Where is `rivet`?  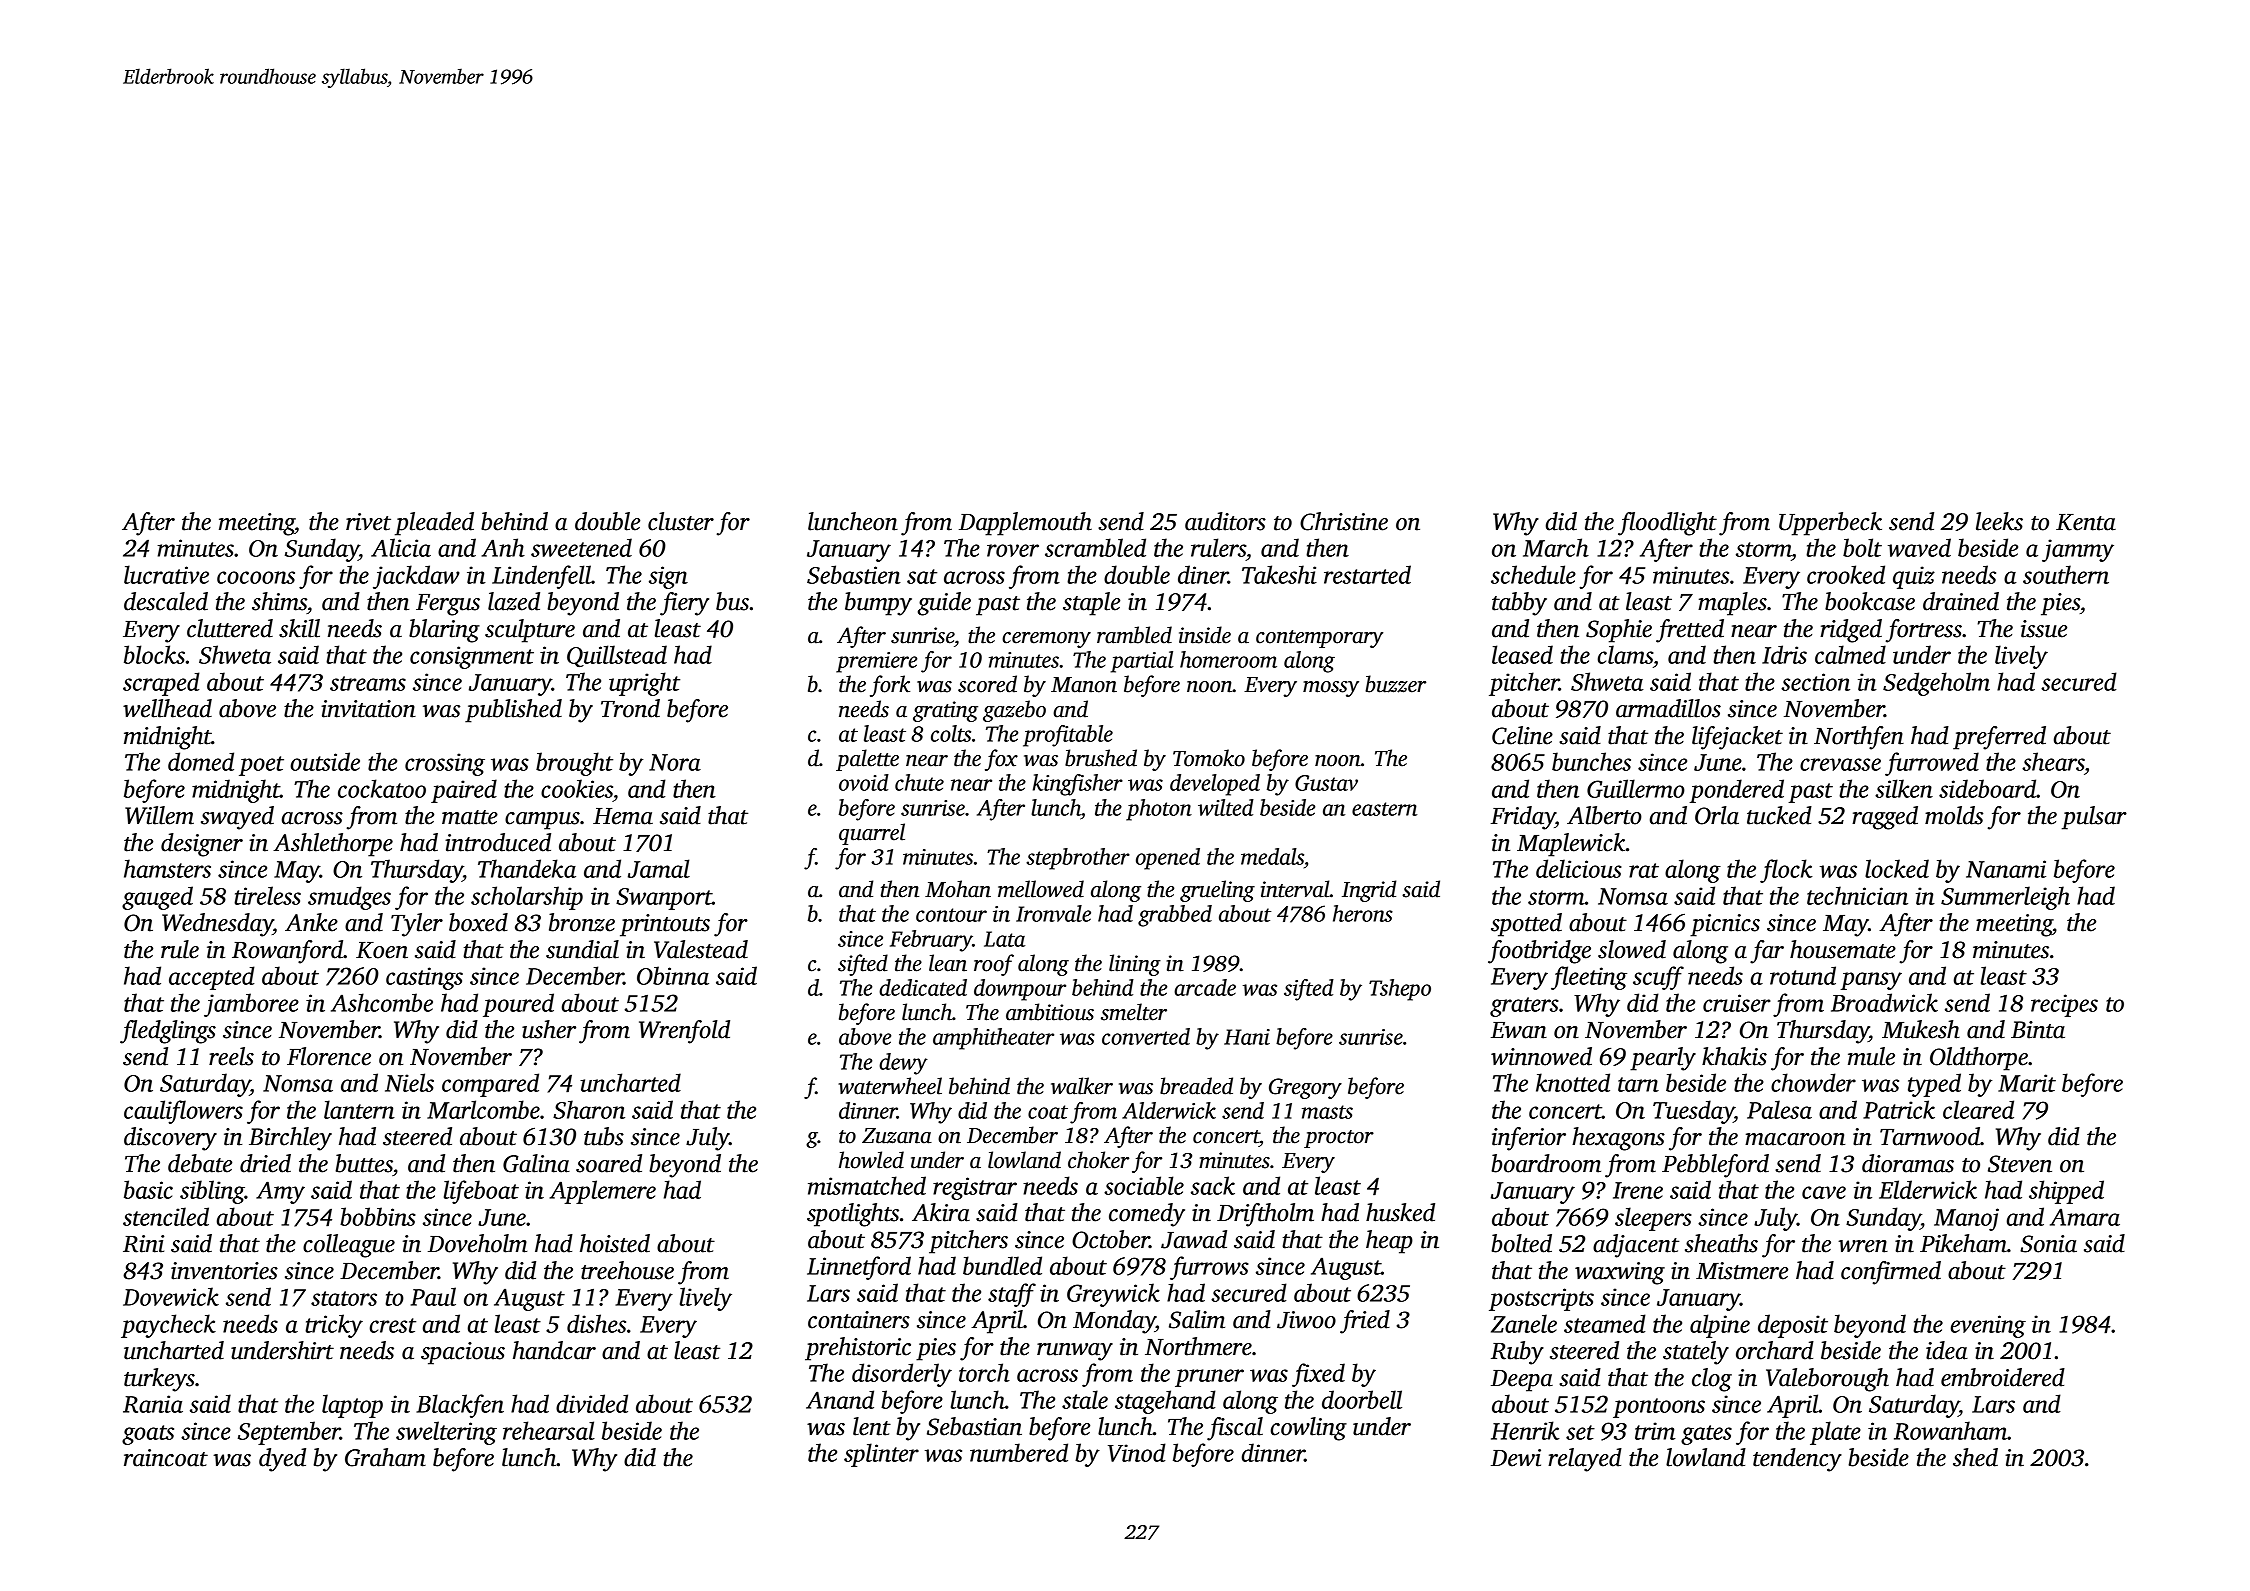
rivet is located at coordinates (368, 522).
